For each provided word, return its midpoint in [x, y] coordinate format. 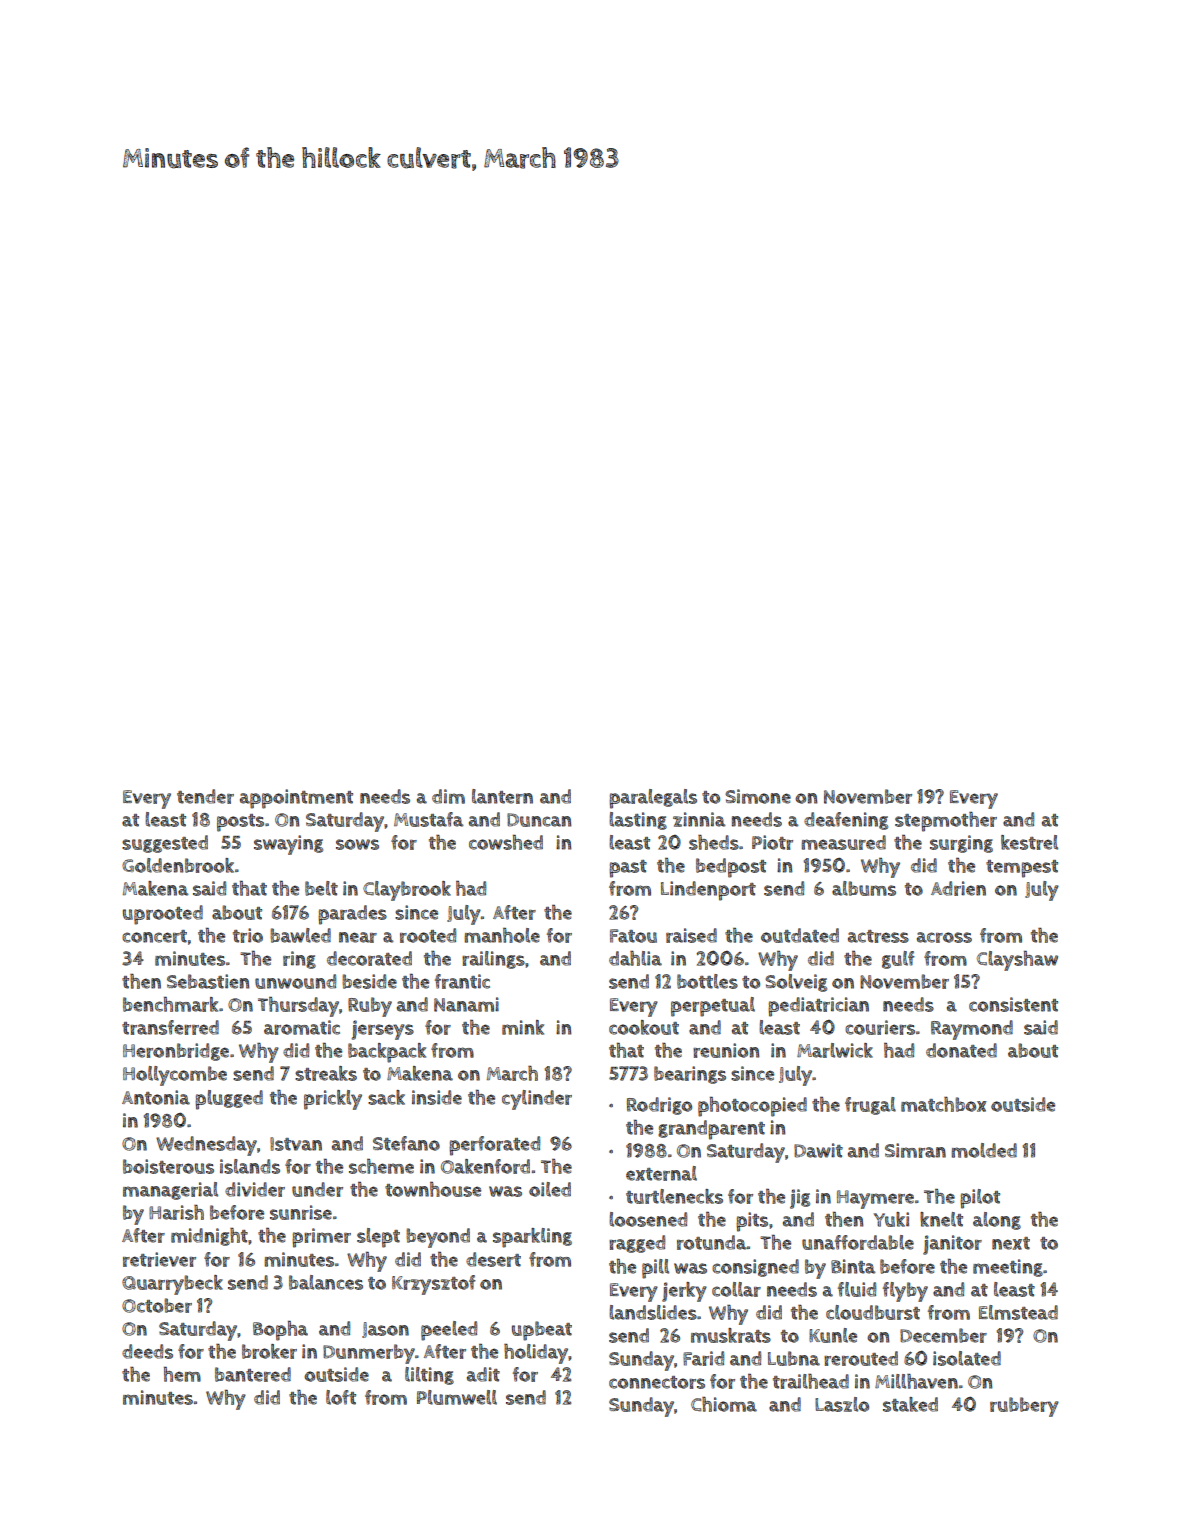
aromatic [302, 1027]
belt [321, 888]
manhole [502, 935]
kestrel [1029, 842]
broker [269, 1351]
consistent [1013, 1004]
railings [493, 960]
